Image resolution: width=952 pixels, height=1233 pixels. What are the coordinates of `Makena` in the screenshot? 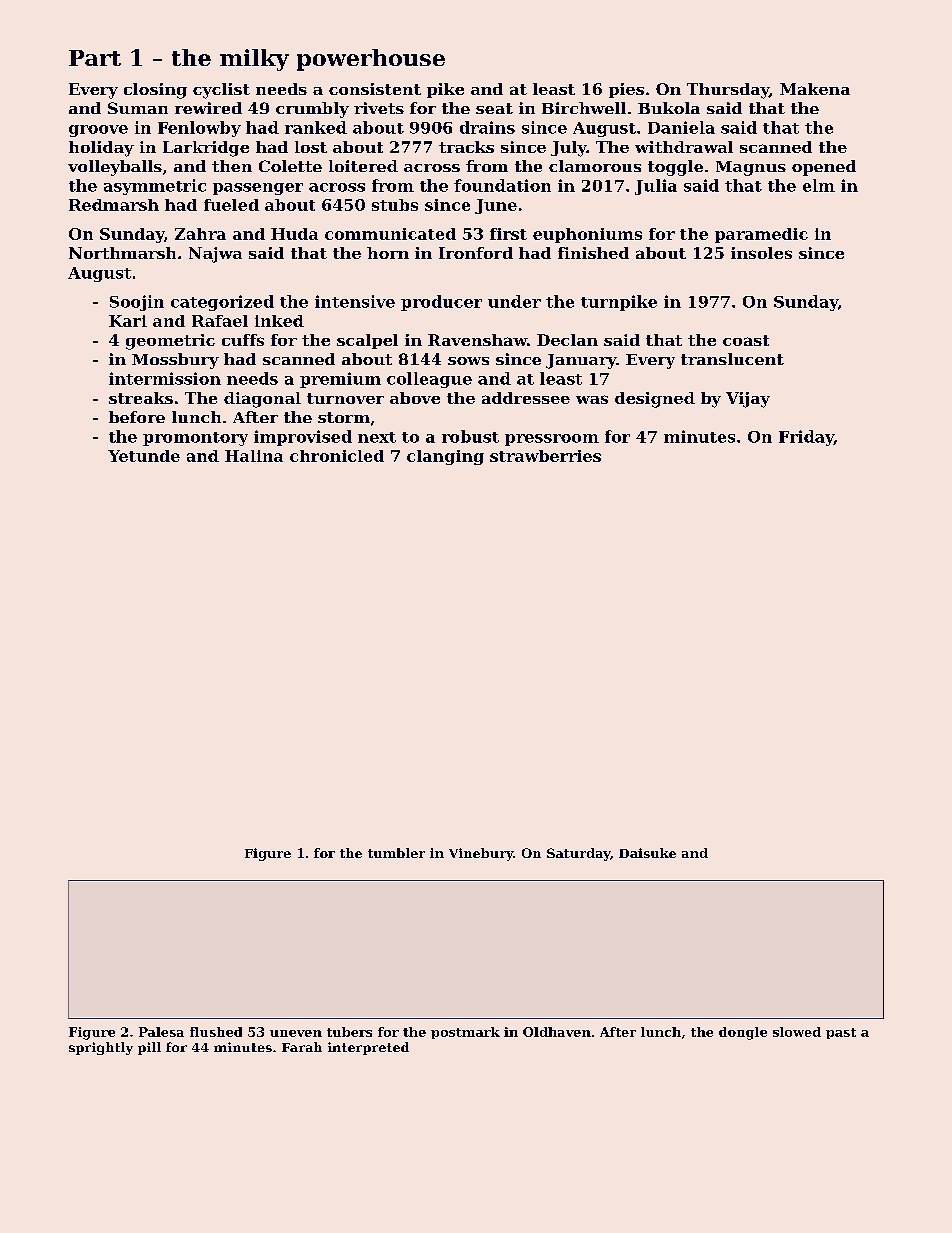 It's located at (815, 89).
